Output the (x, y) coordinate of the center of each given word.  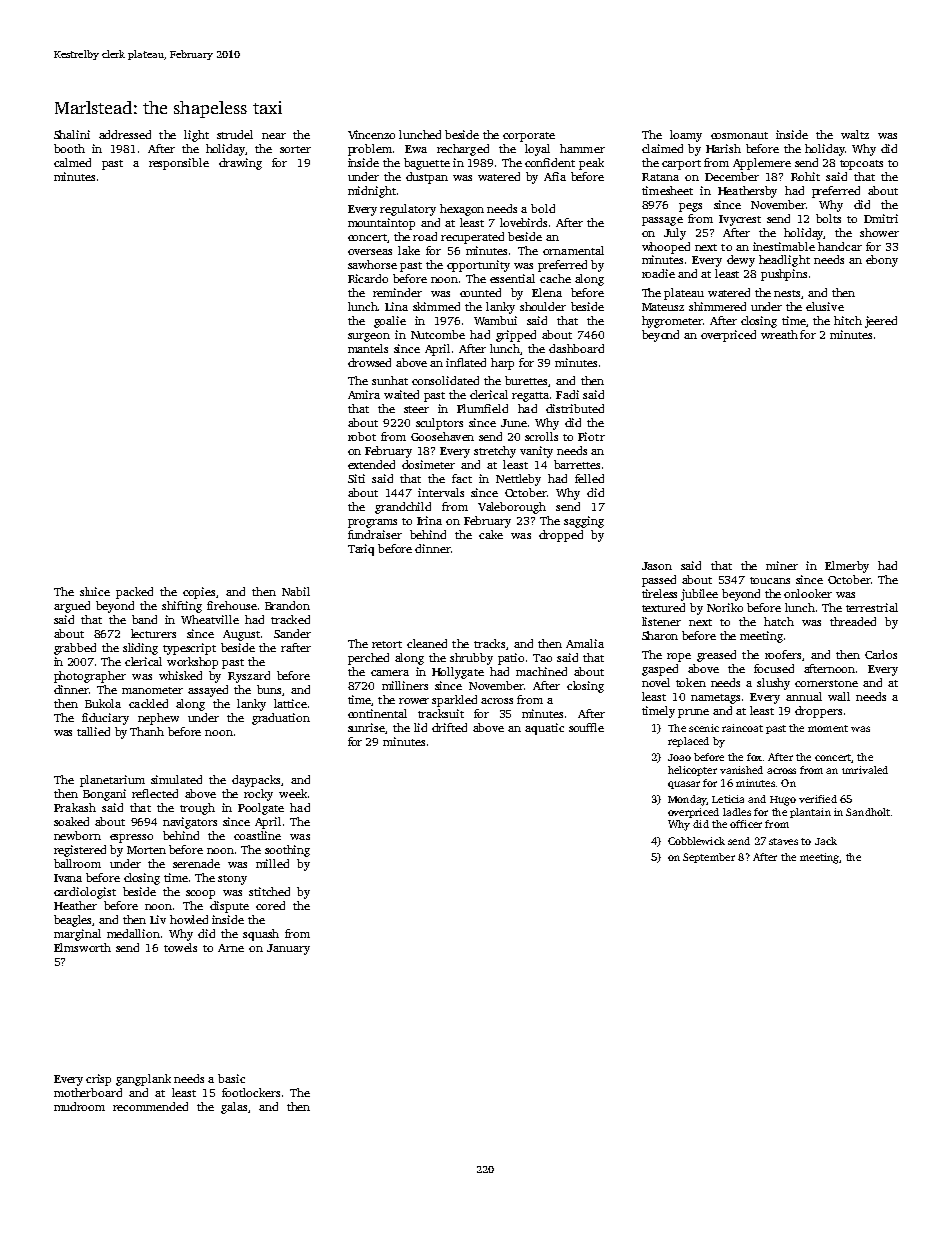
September (709, 858)
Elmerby (847, 567)
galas (234, 1108)
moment (828, 728)
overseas (370, 252)
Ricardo (368, 278)
